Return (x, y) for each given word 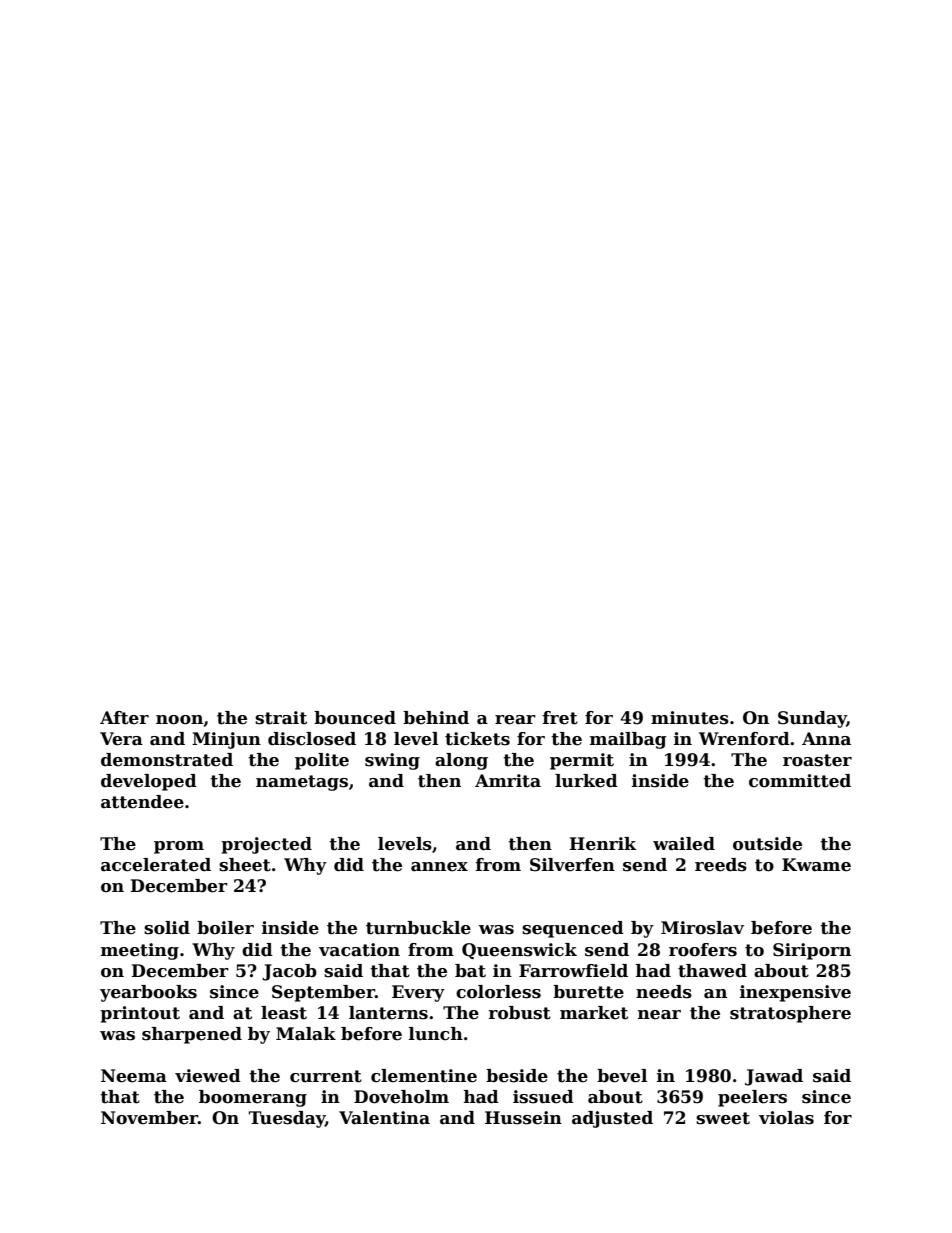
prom (179, 847)
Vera (121, 739)
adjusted (612, 1119)
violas (786, 1118)
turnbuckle (418, 928)
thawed (712, 971)
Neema (134, 1076)
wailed (684, 844)
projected (266, 845)
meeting (140, 951)
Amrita (508, 781)
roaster (817, 760)
